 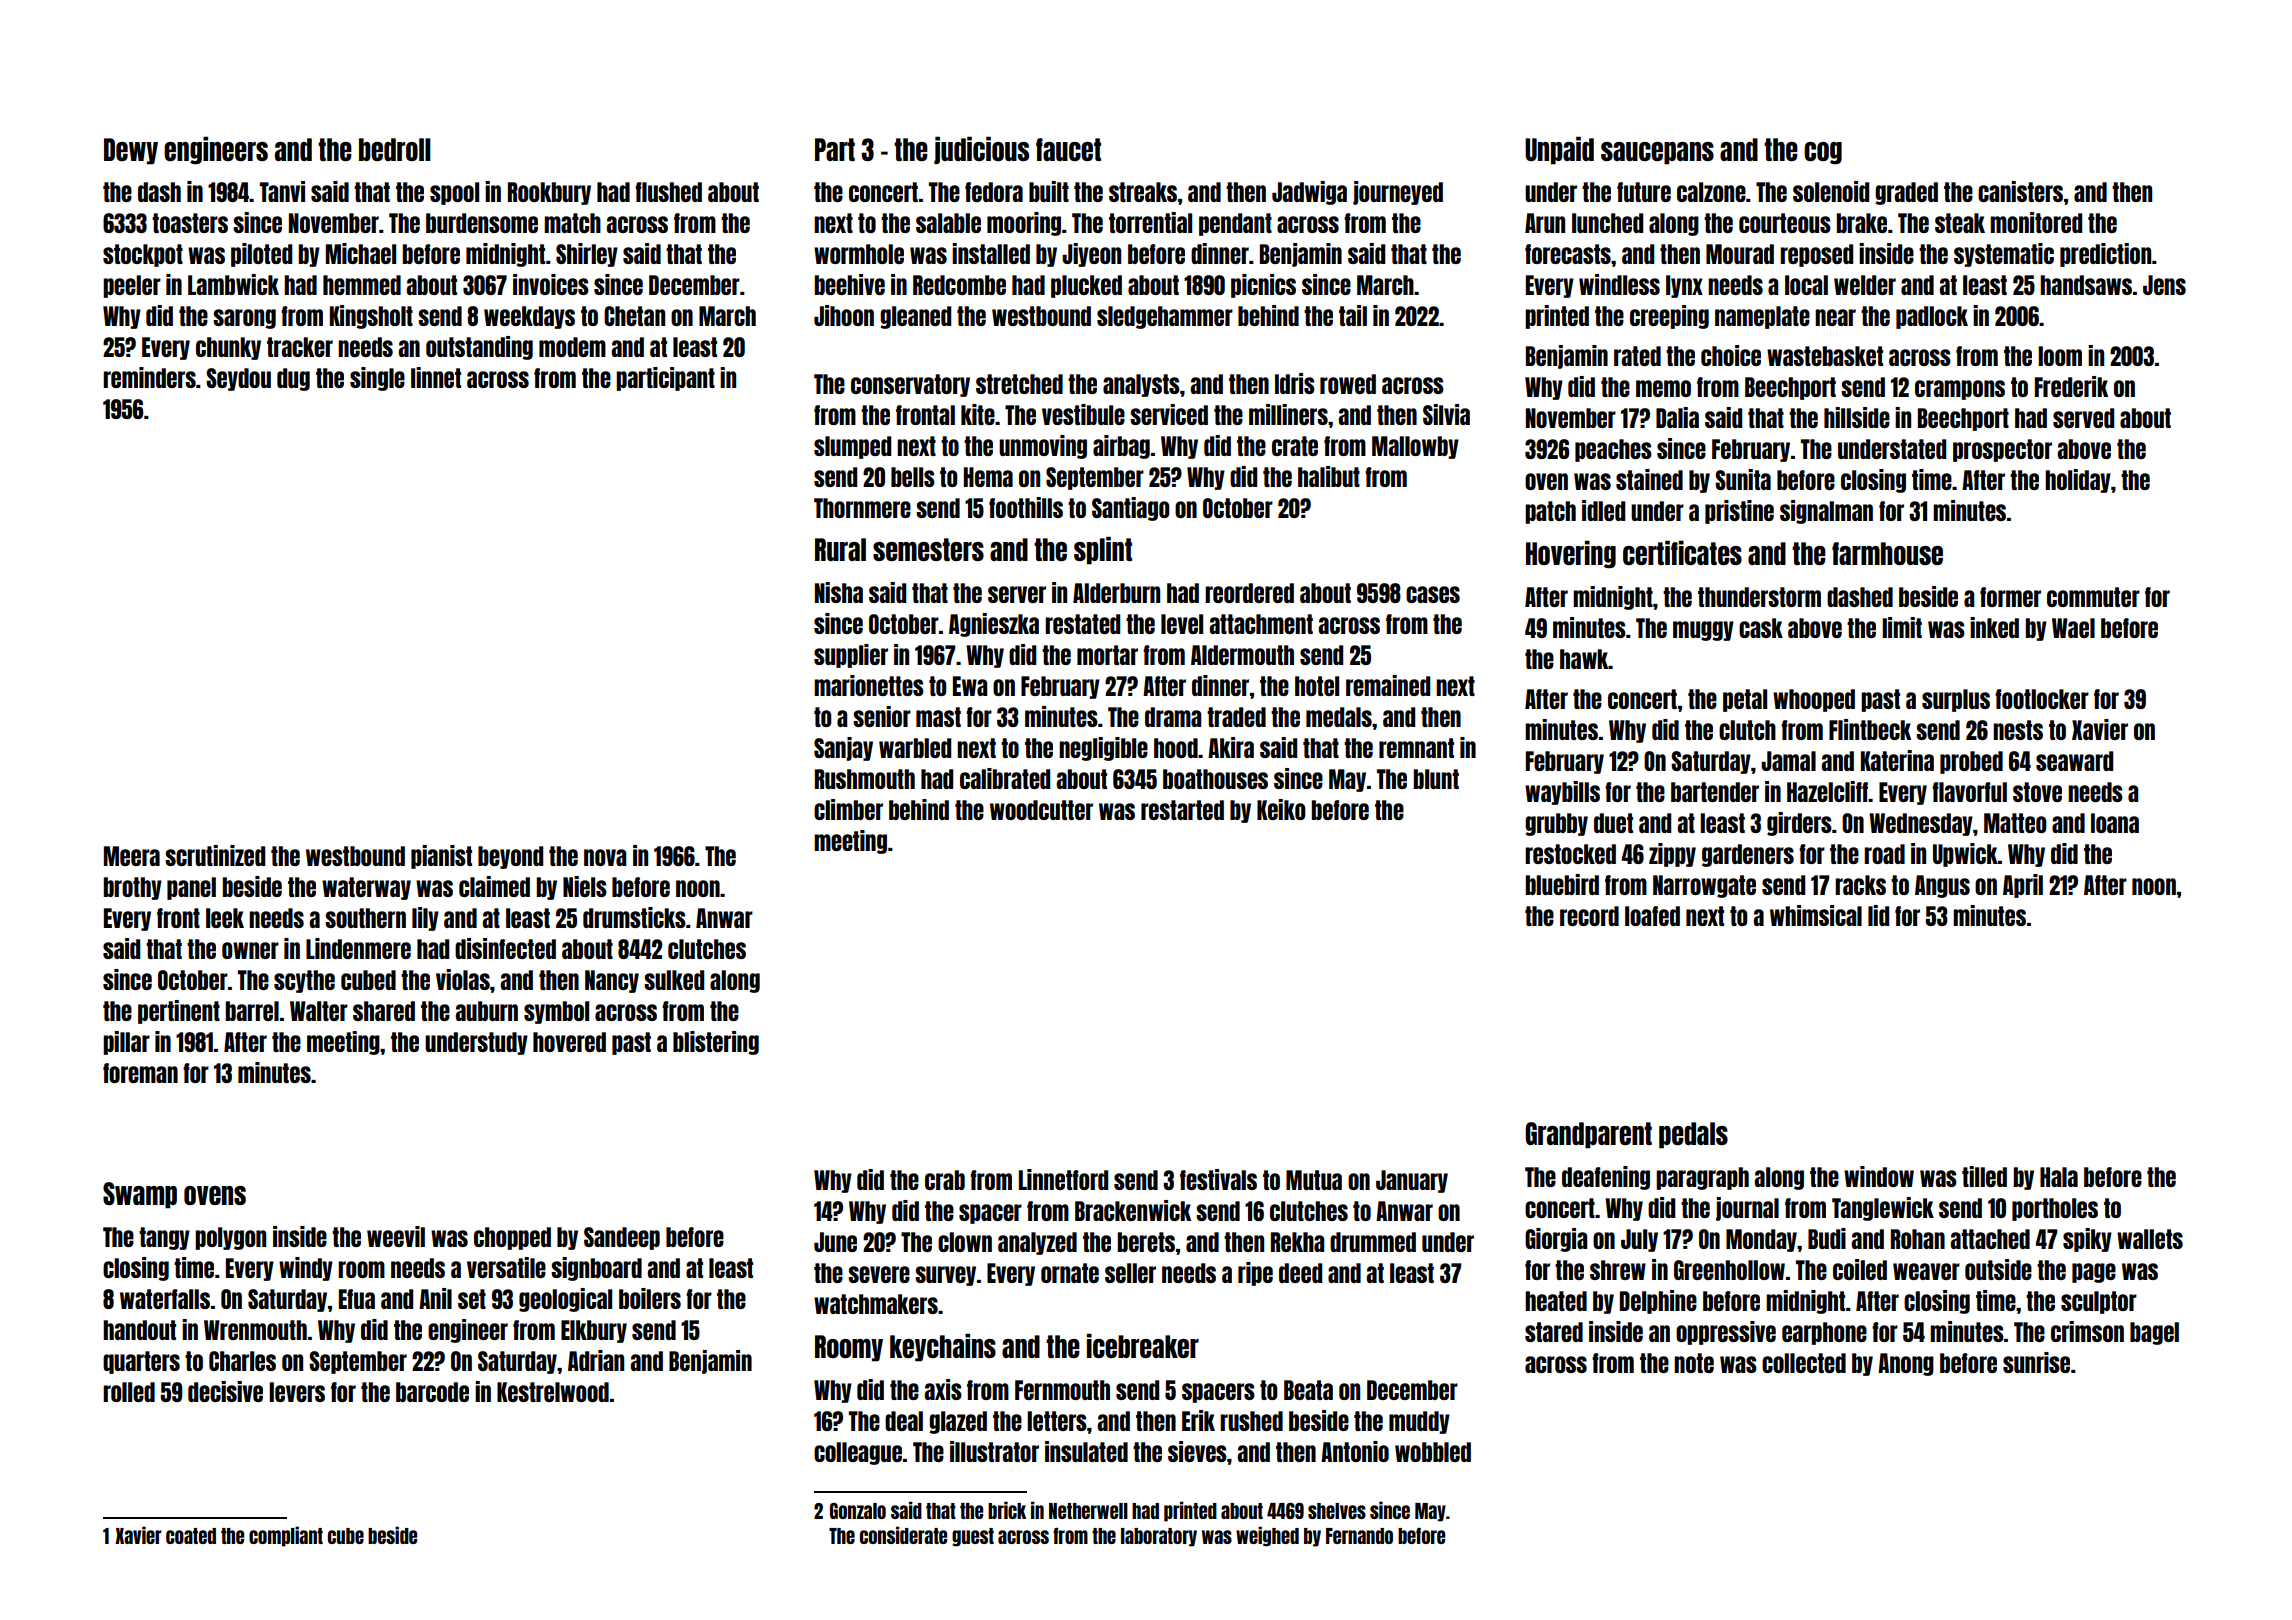 I want to click on sunrise, so click(x=2036, y=1362).
